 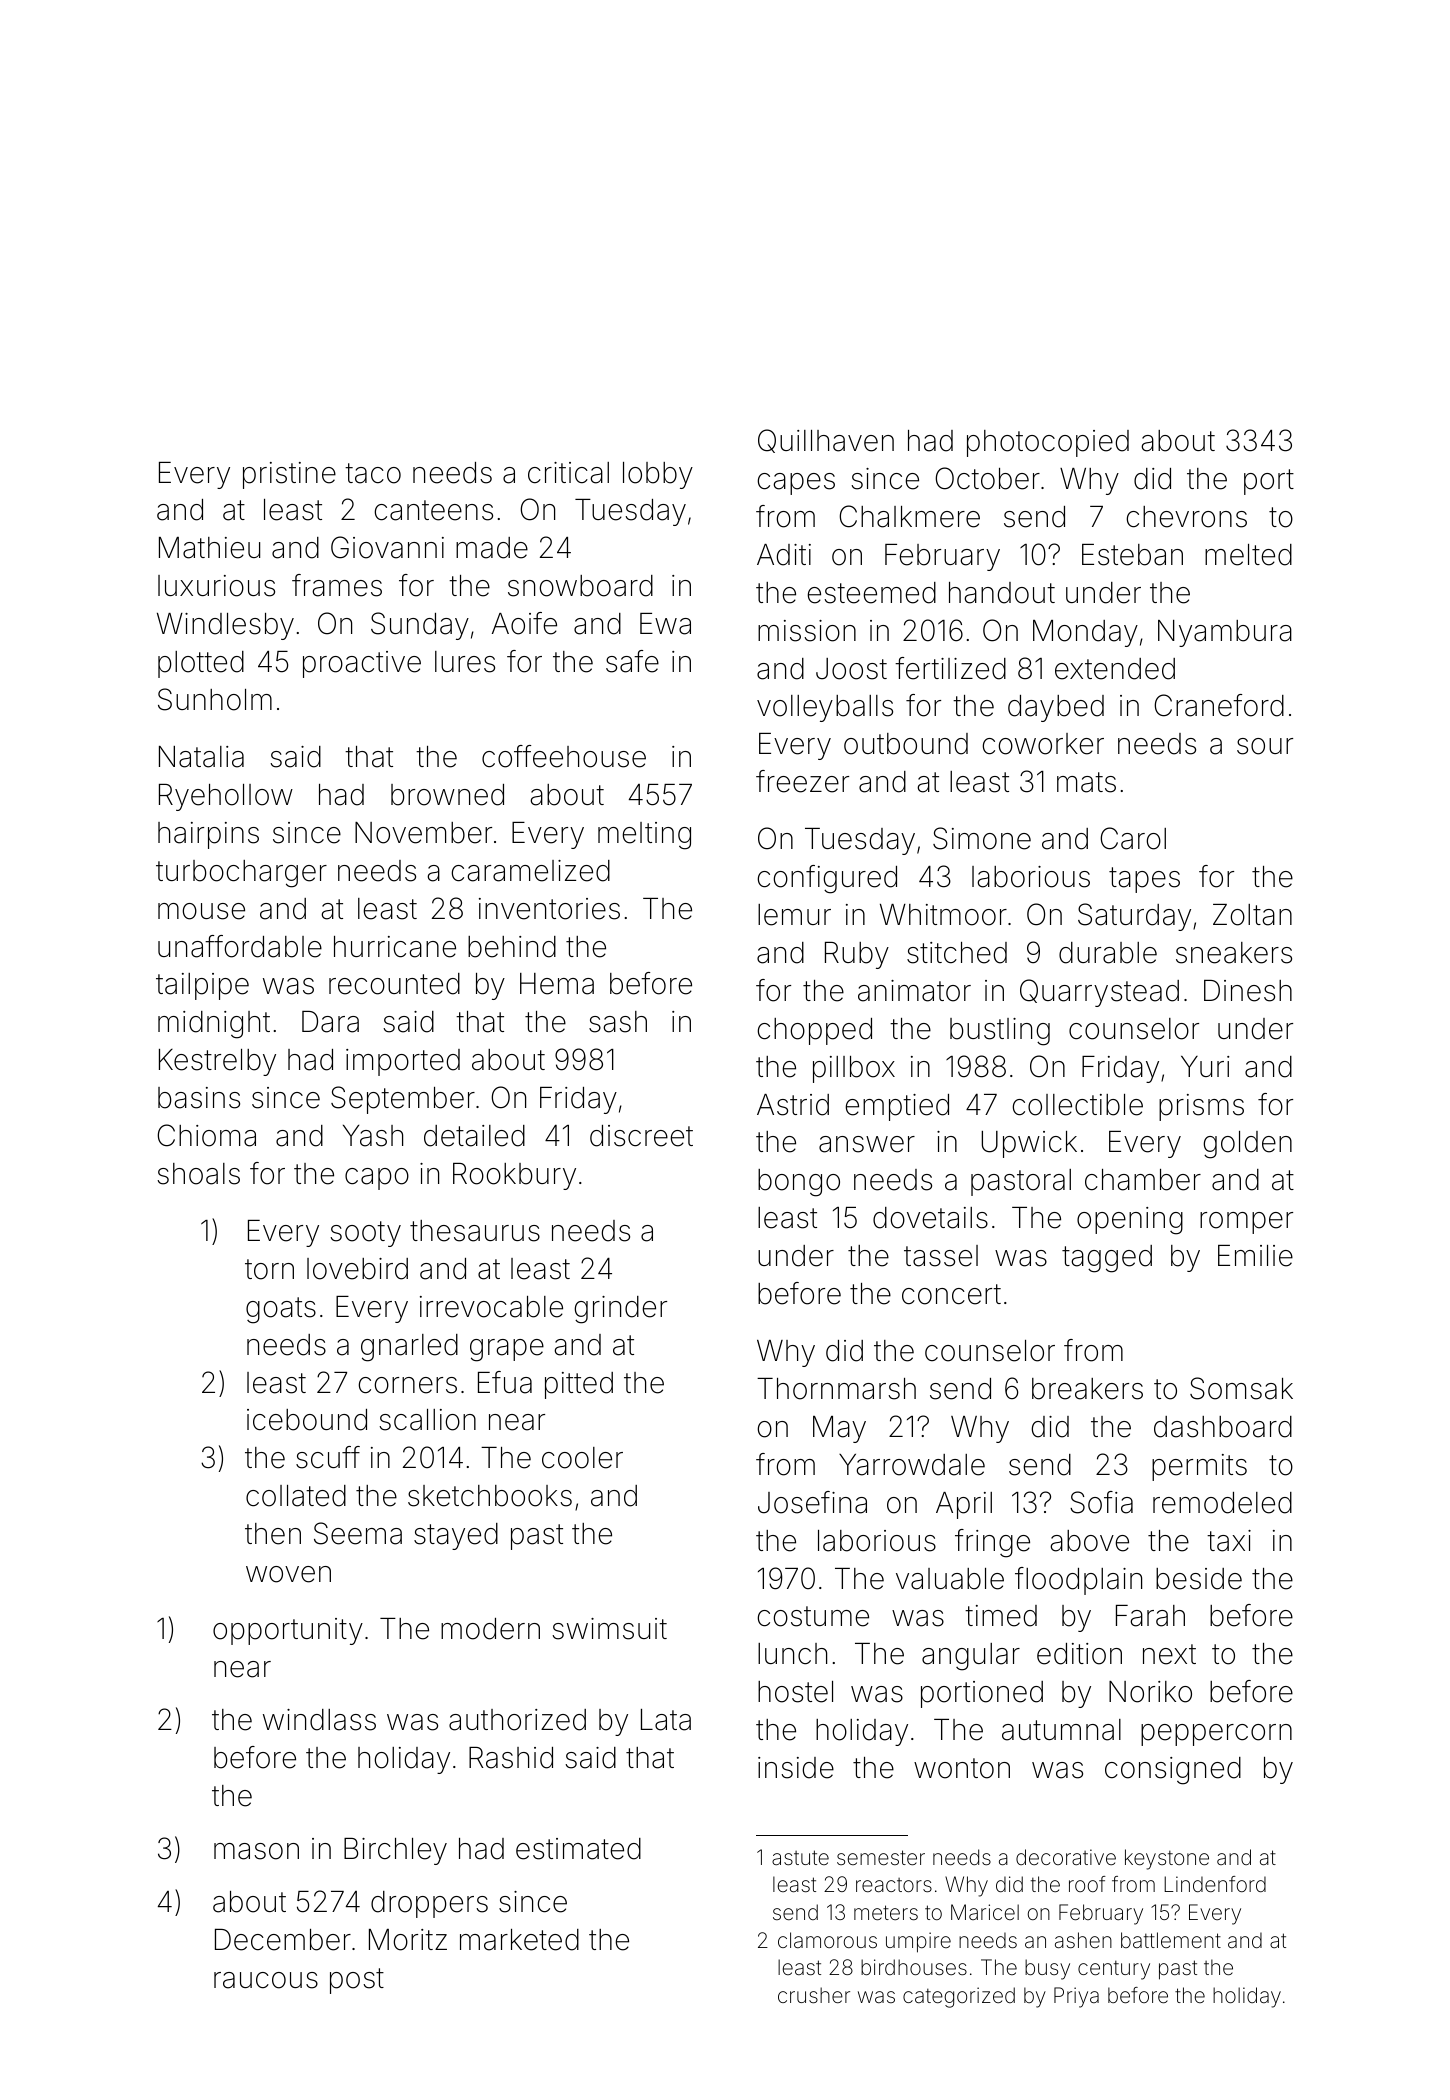 I want to click on goats, so click(x=281, y=1310).
